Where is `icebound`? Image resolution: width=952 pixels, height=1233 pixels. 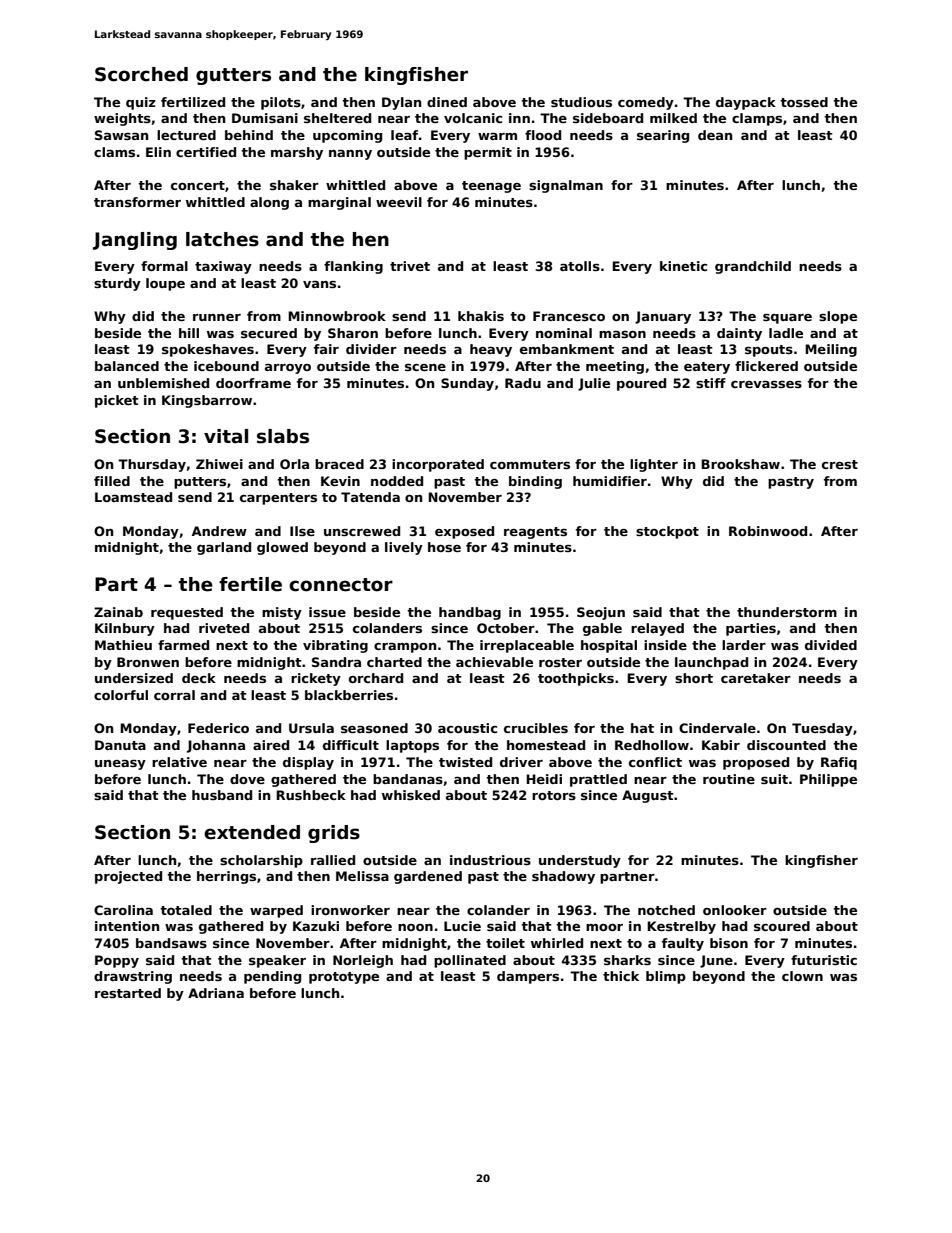 icebound is located at coordinates (226, 366).
